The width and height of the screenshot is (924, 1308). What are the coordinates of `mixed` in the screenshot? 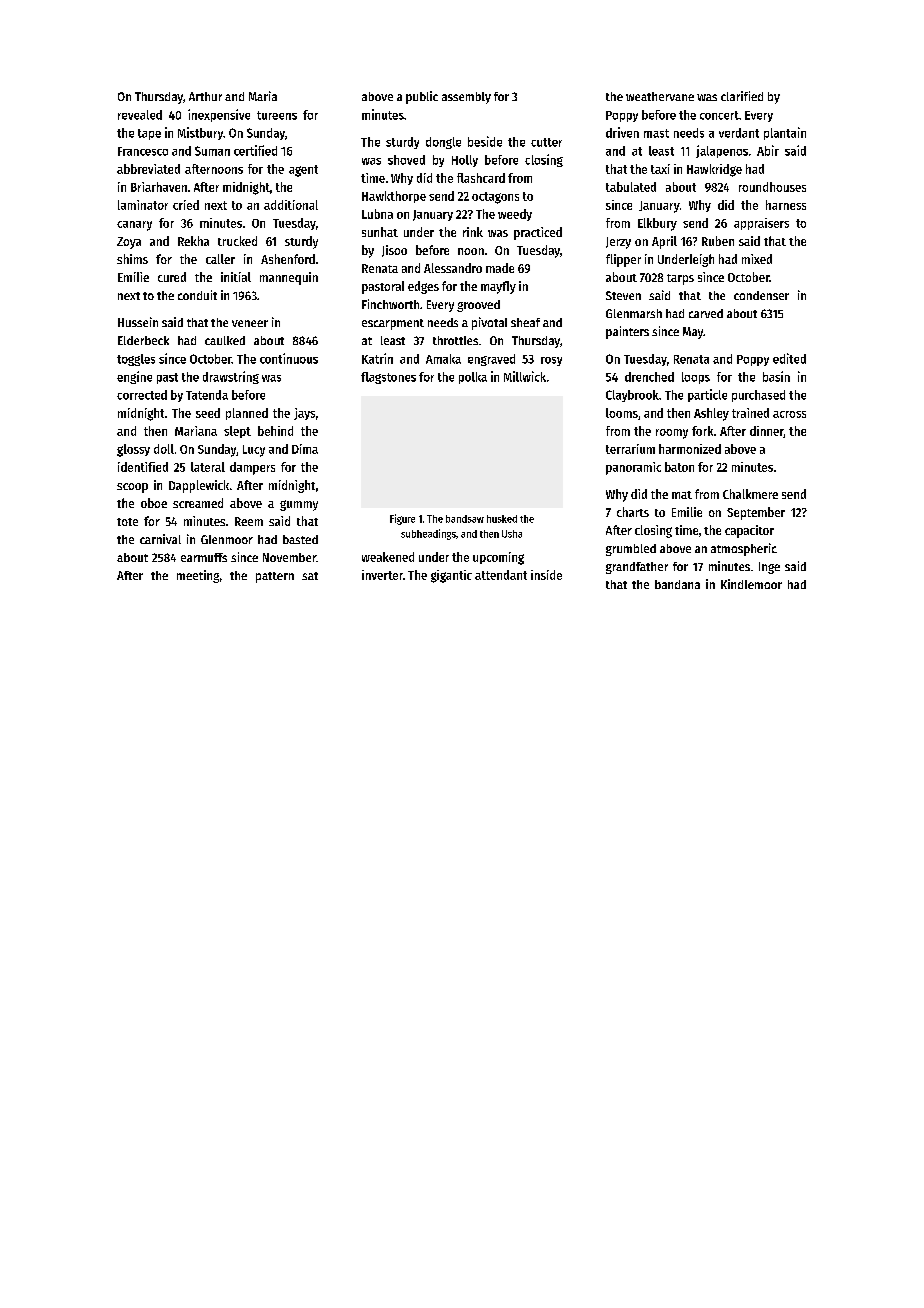 It's located at (757, 259).
